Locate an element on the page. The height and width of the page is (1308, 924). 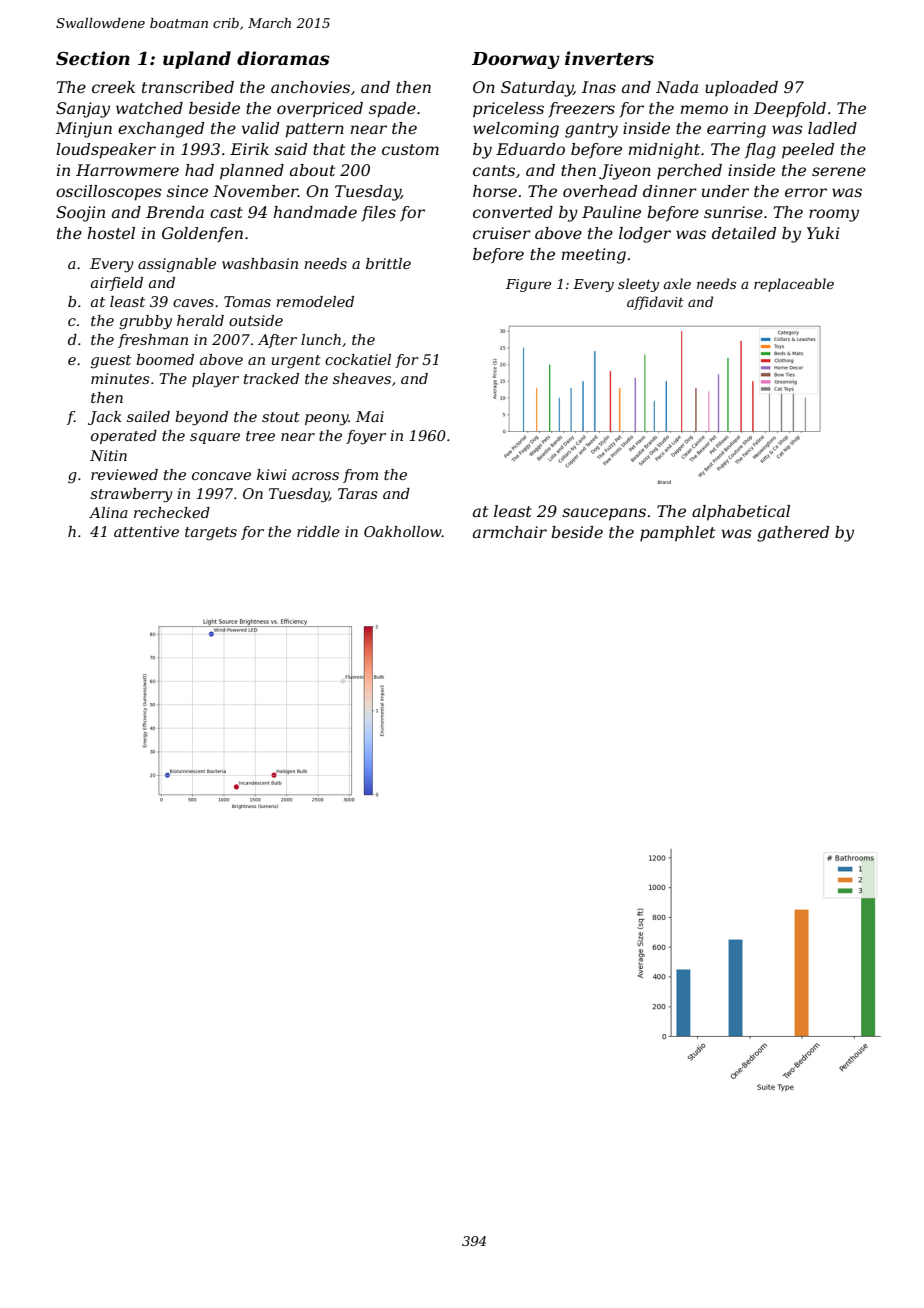
stout is located at coordinates (281, 417).
